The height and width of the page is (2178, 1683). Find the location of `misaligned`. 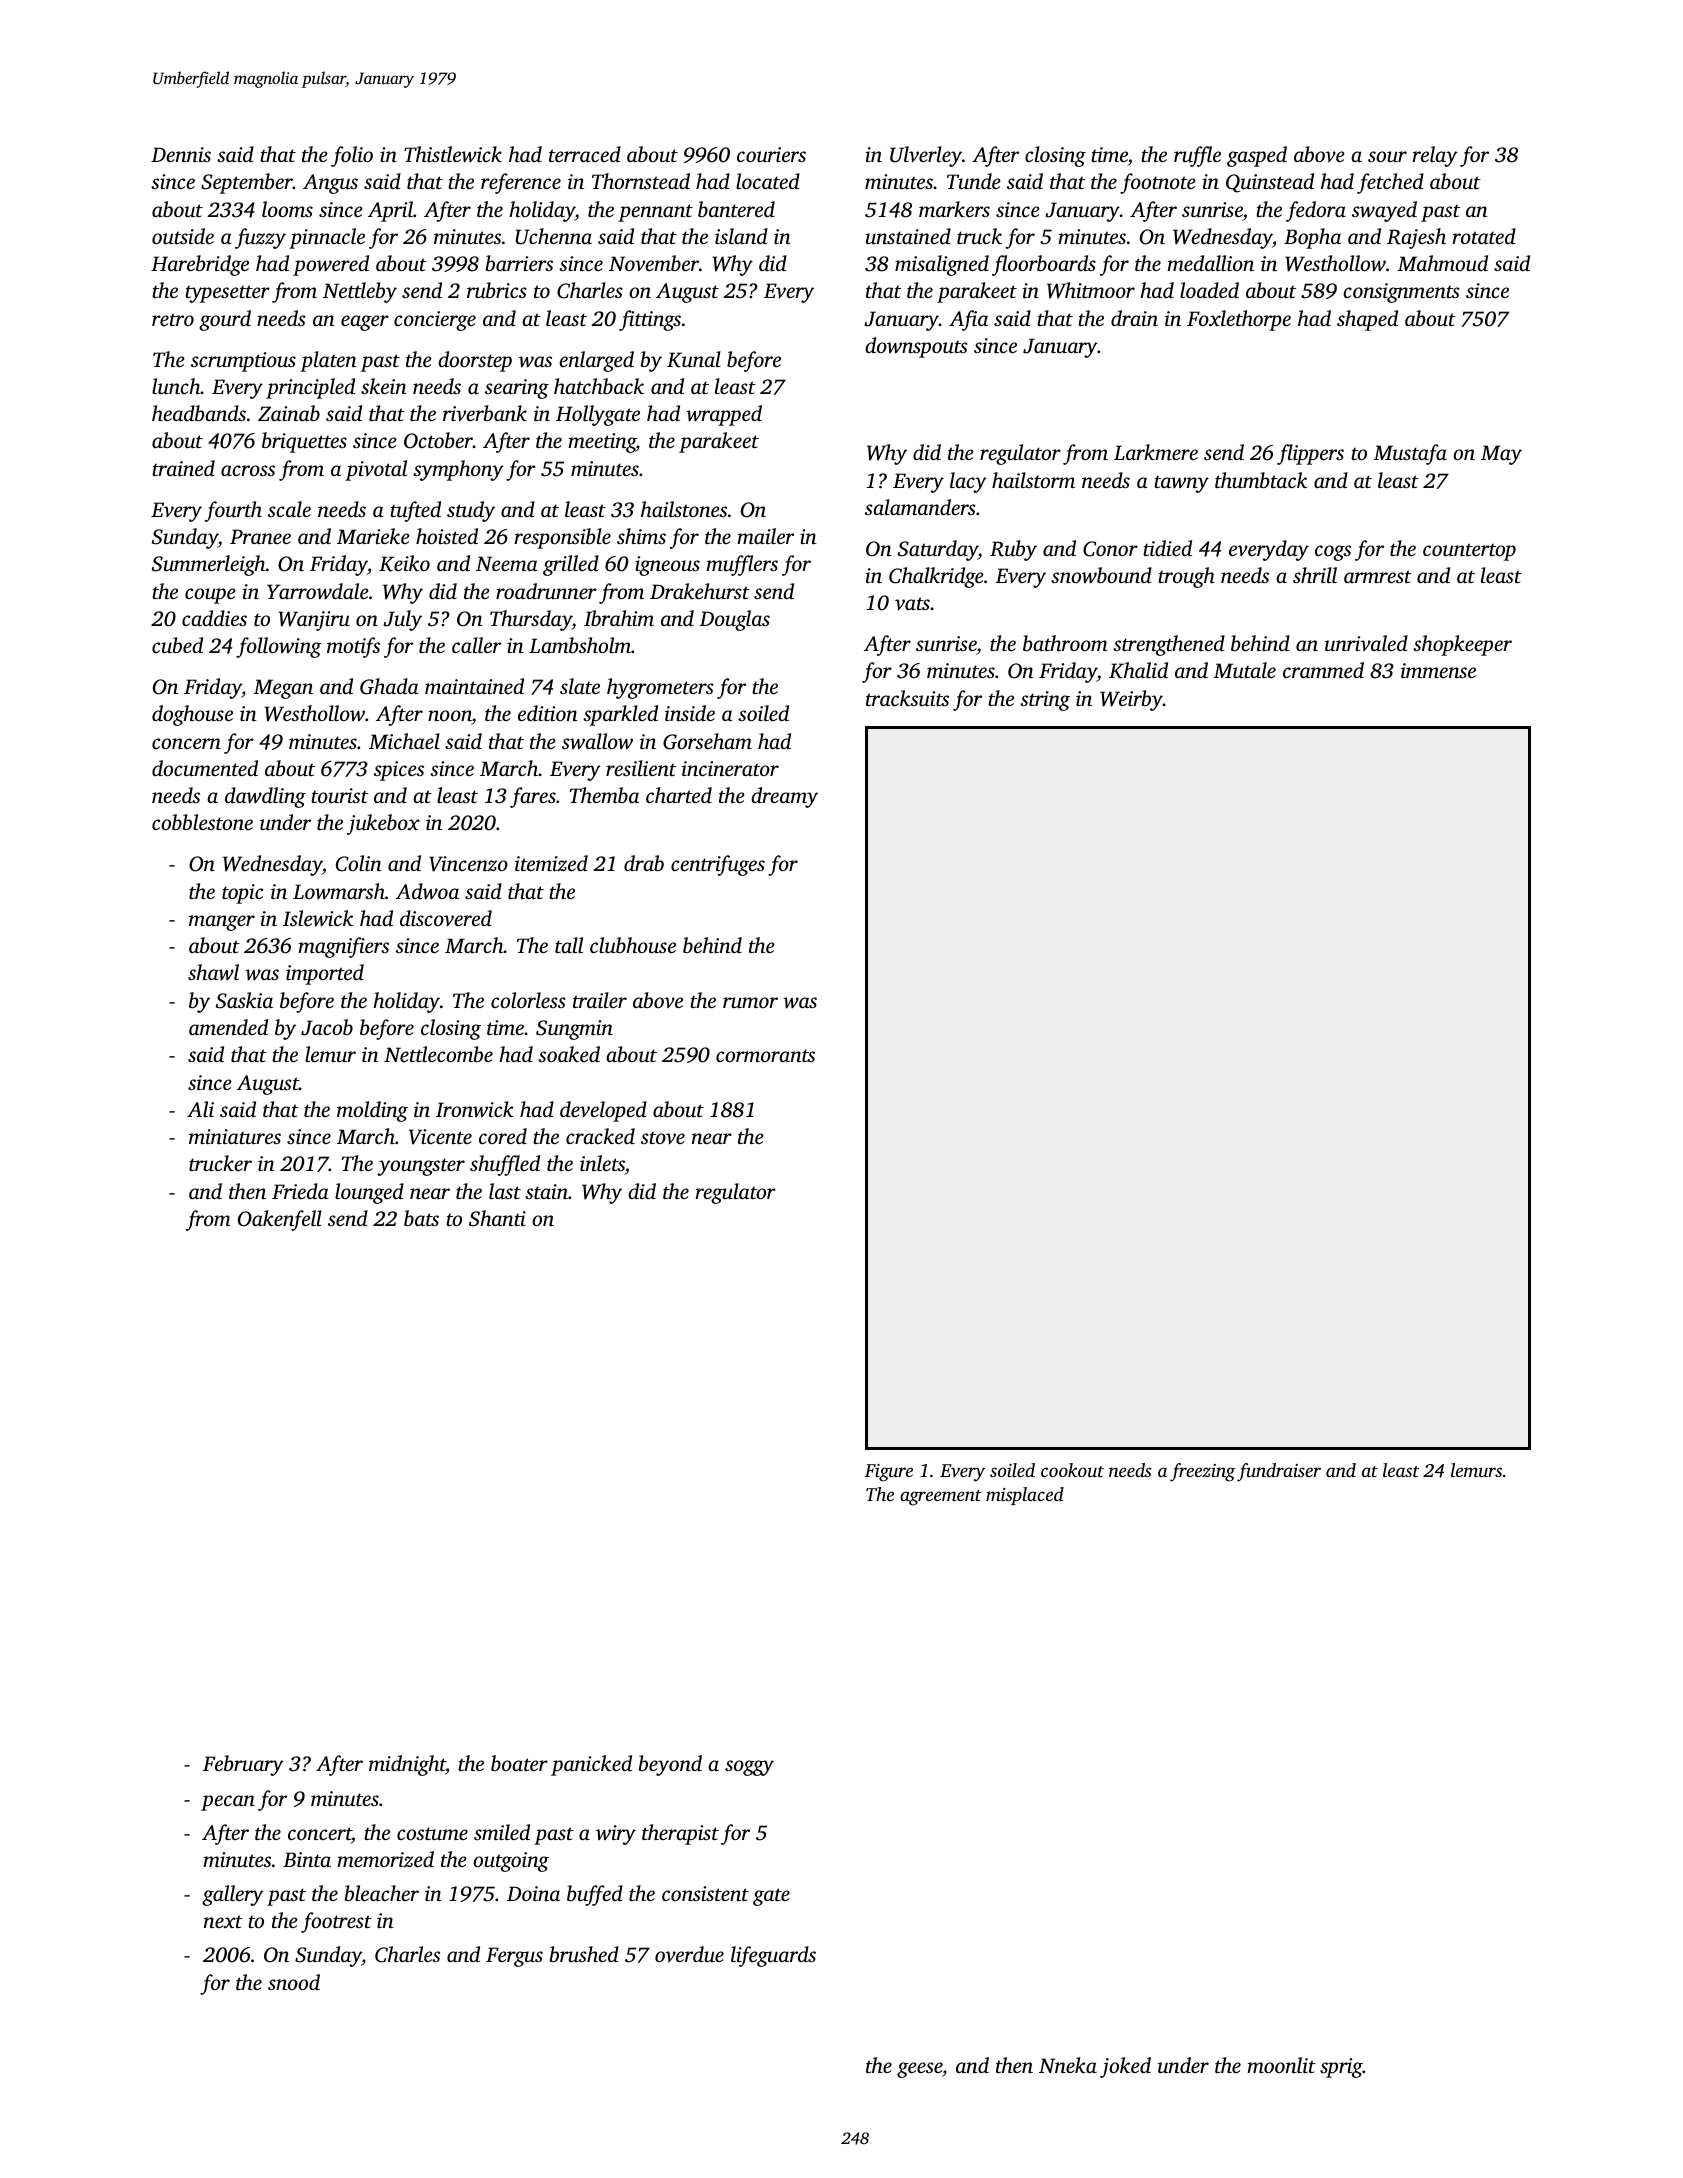

misaligned is located at coordinates (942, 265).
